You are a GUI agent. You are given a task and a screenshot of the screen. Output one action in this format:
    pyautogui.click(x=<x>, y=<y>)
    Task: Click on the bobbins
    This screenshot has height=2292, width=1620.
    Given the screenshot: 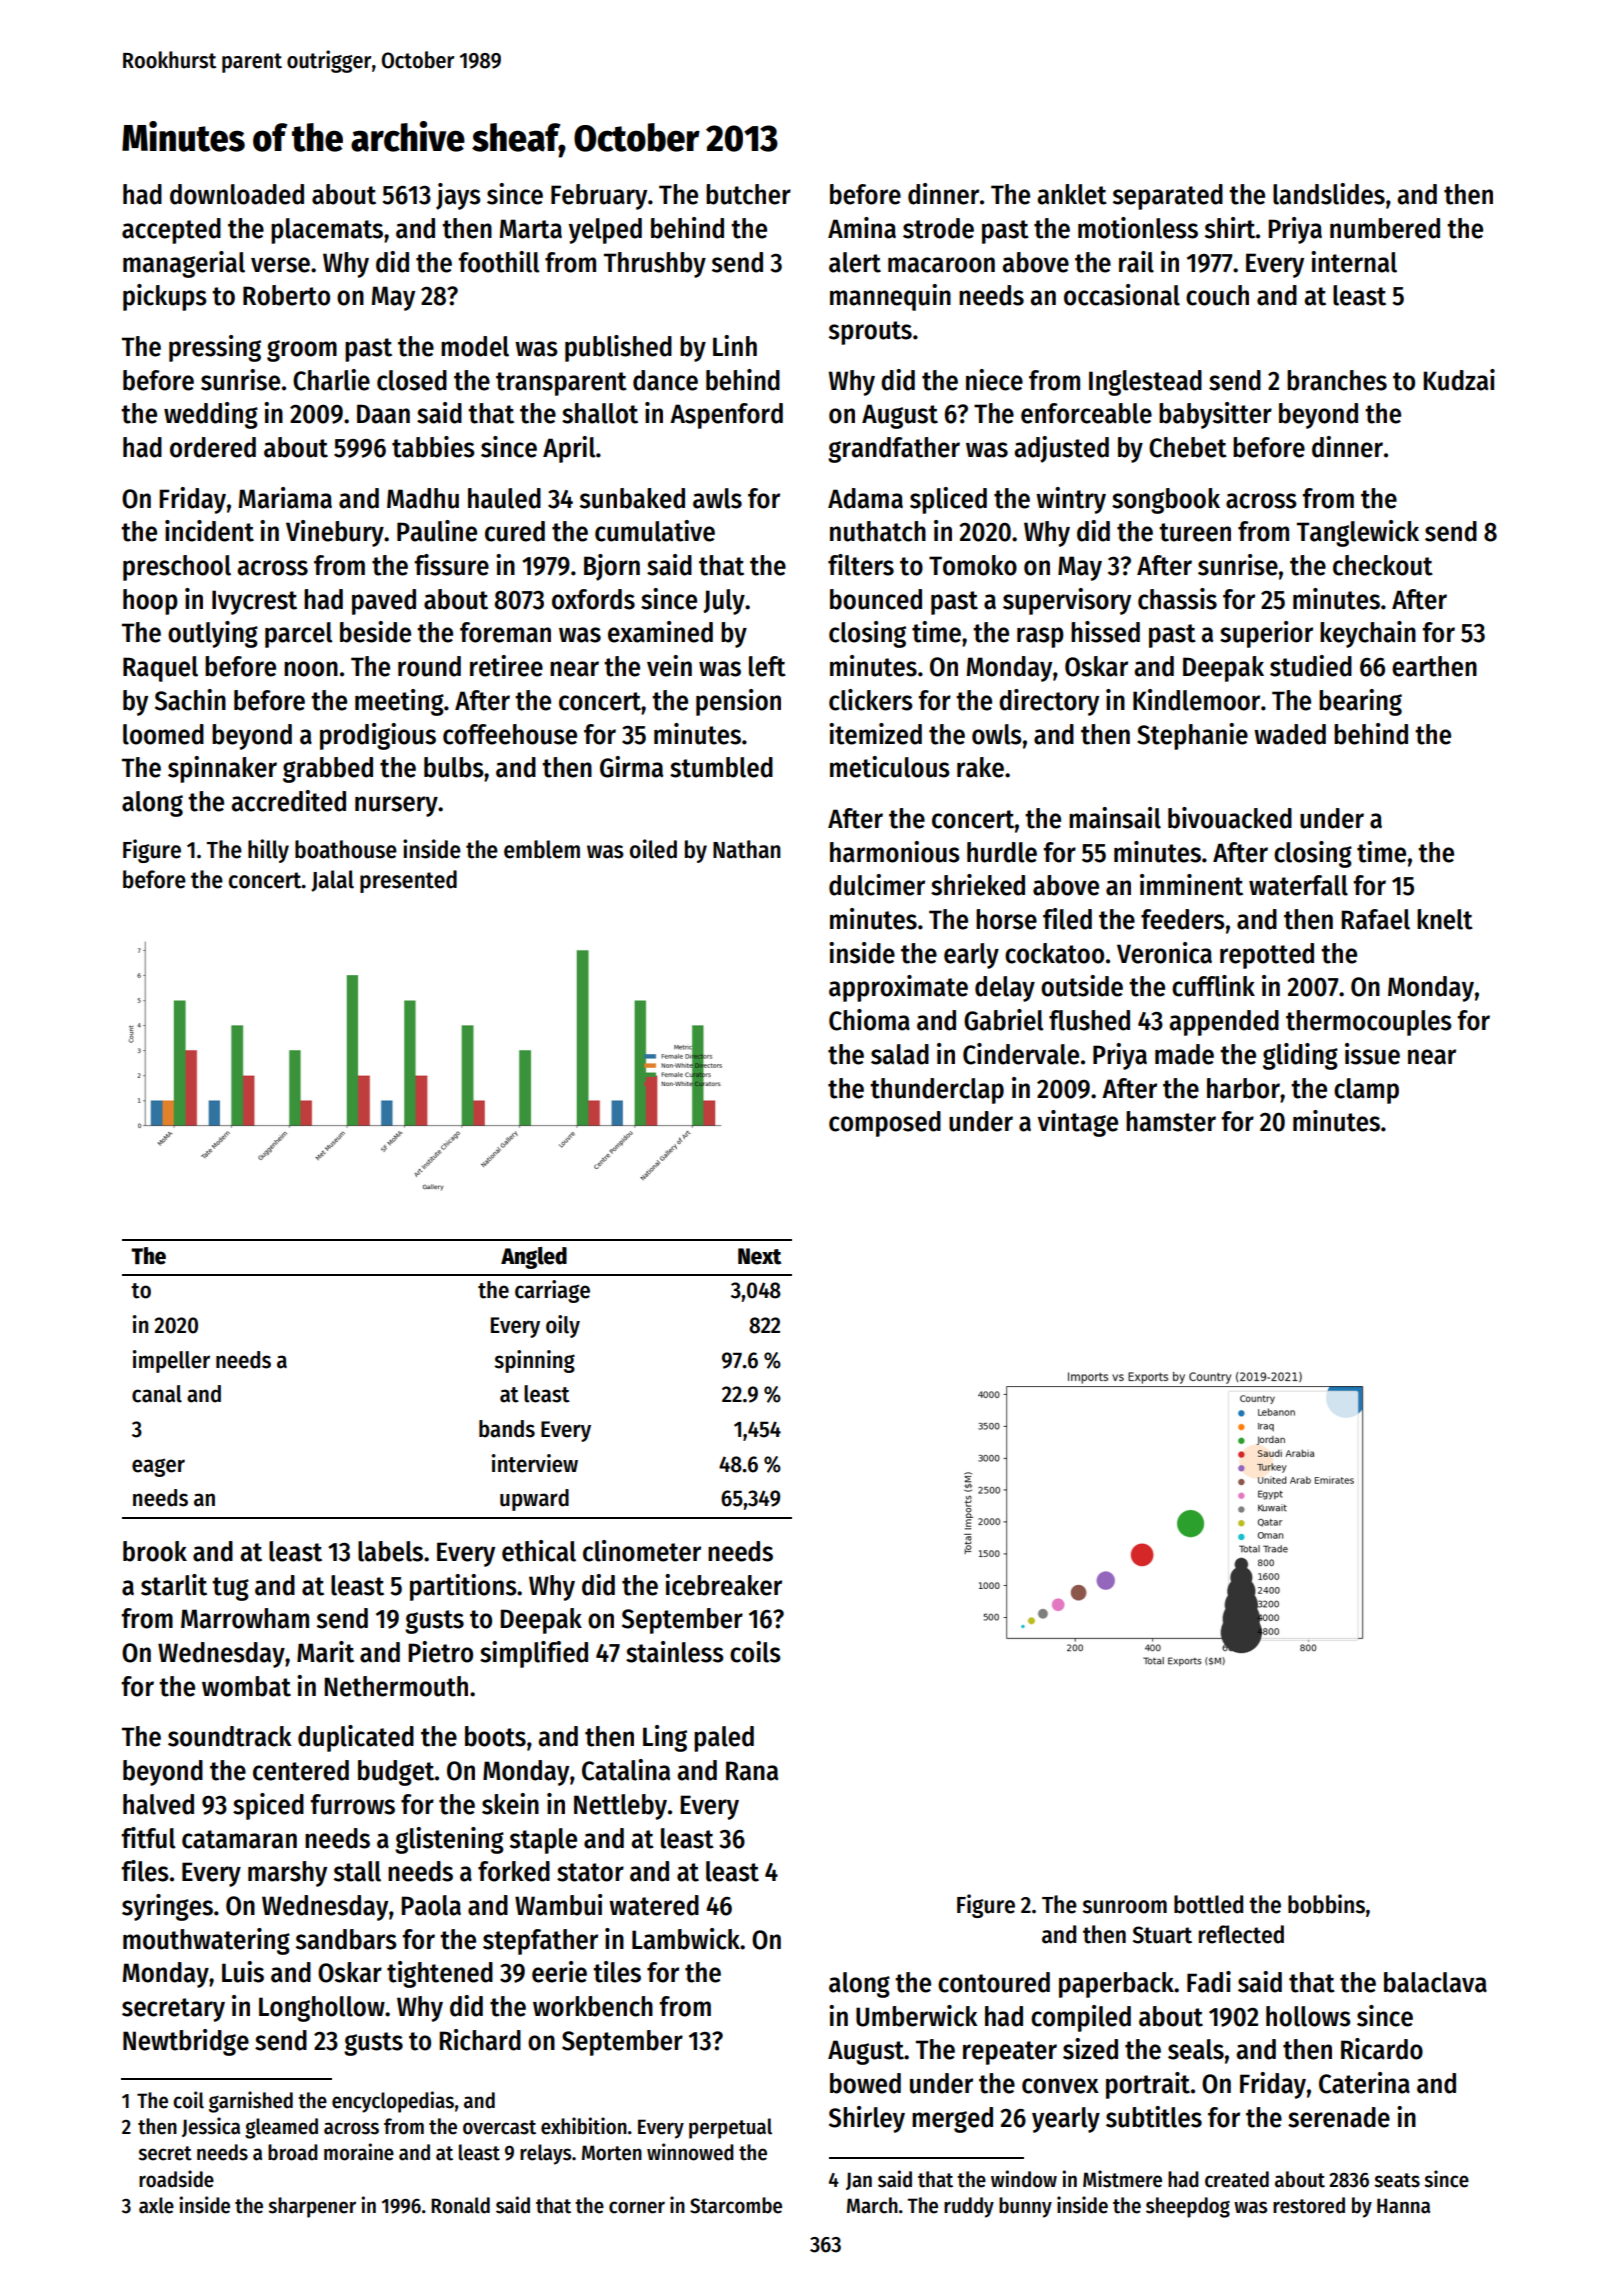 What is the action you would take?
    pyautogui.click(x=1326, y=1904)
